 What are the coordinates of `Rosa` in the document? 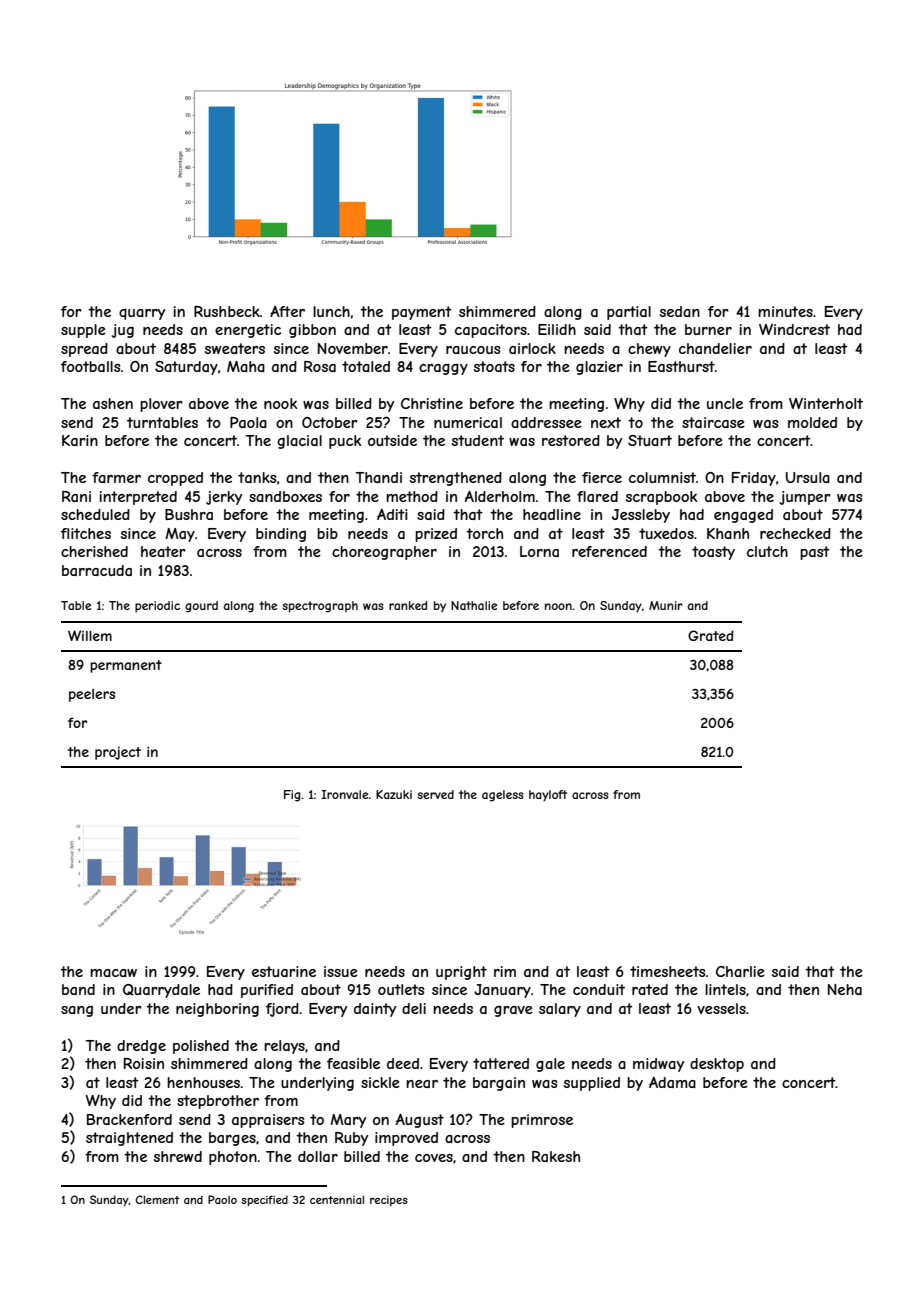 It's located at (320, 366).
